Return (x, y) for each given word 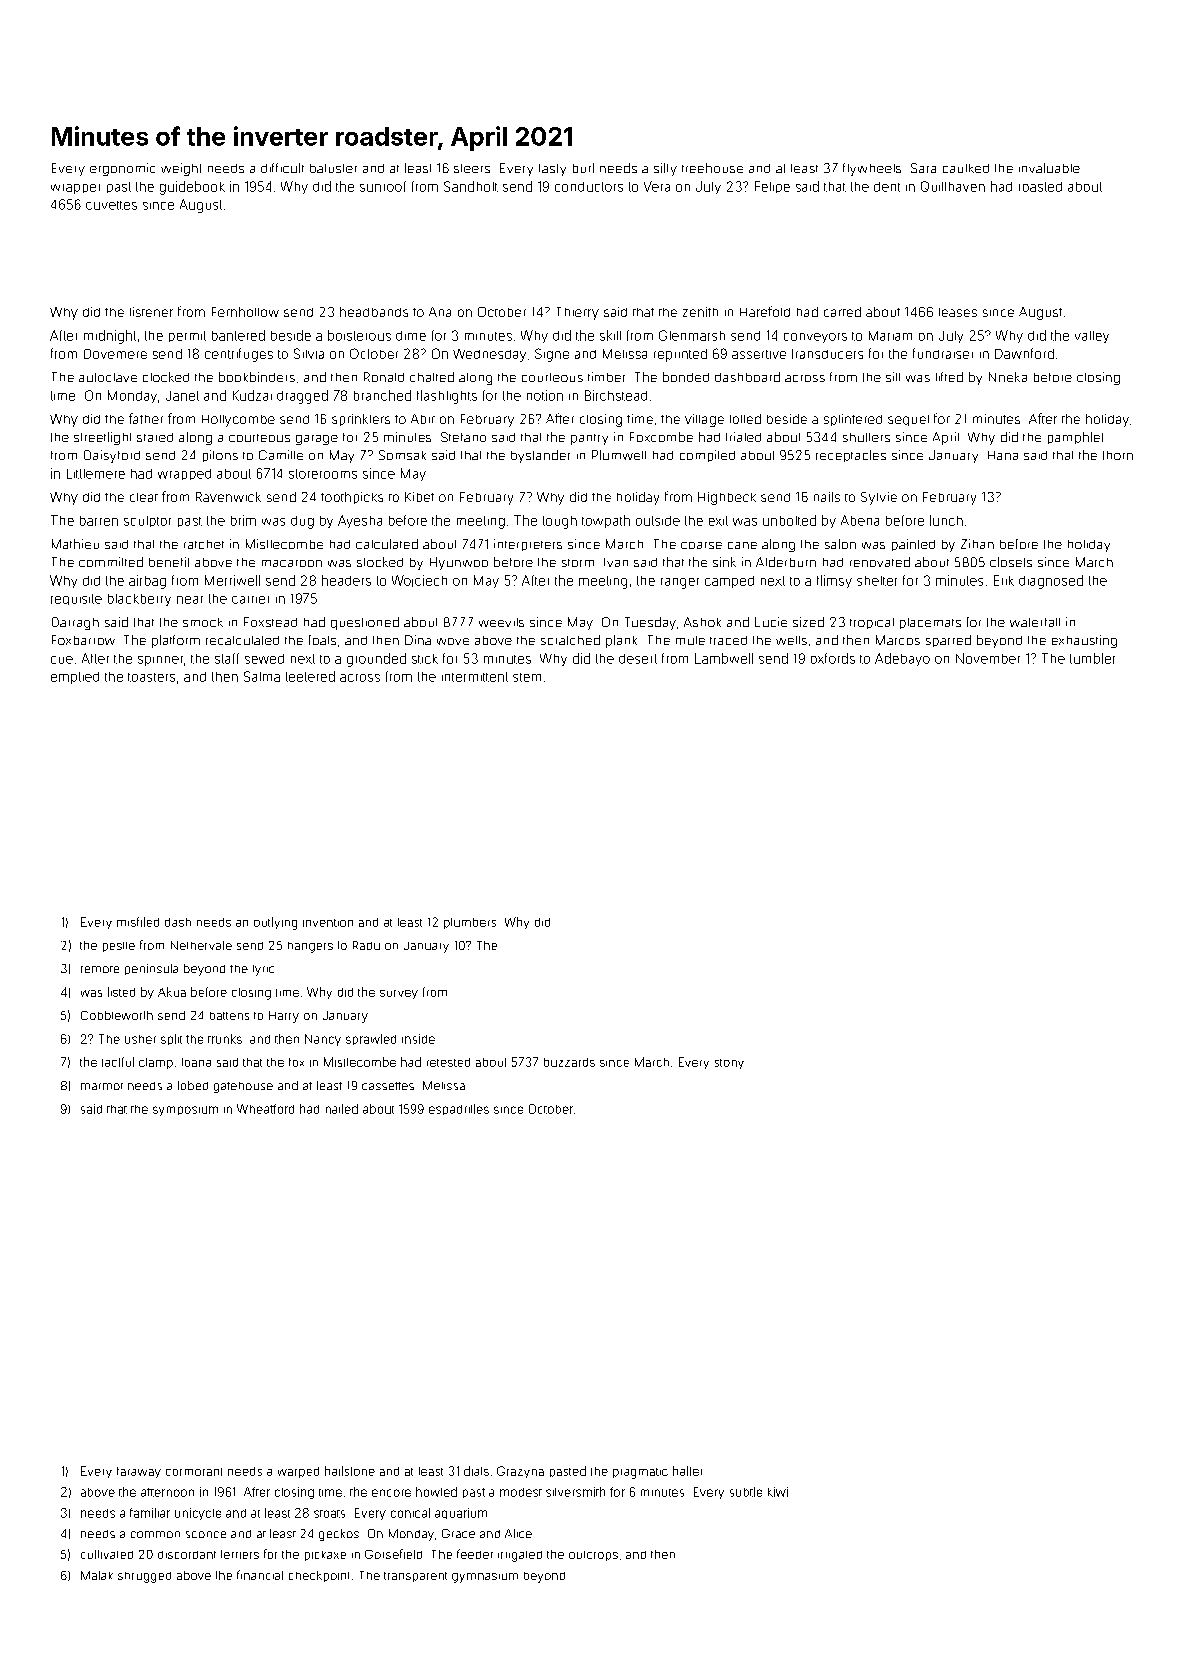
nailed (342, 1109)
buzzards (569, 1062)
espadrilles (459, 1109)
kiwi (778, 1492)
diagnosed (1051, 582)
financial (260, 1575)
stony (729, 1064)
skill (610, 335)
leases (958, 312)
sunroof (383, 186)
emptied (75, 678)
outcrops (593, 1556)
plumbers (470, 923)
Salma (262, 676)
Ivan (616, 562)
